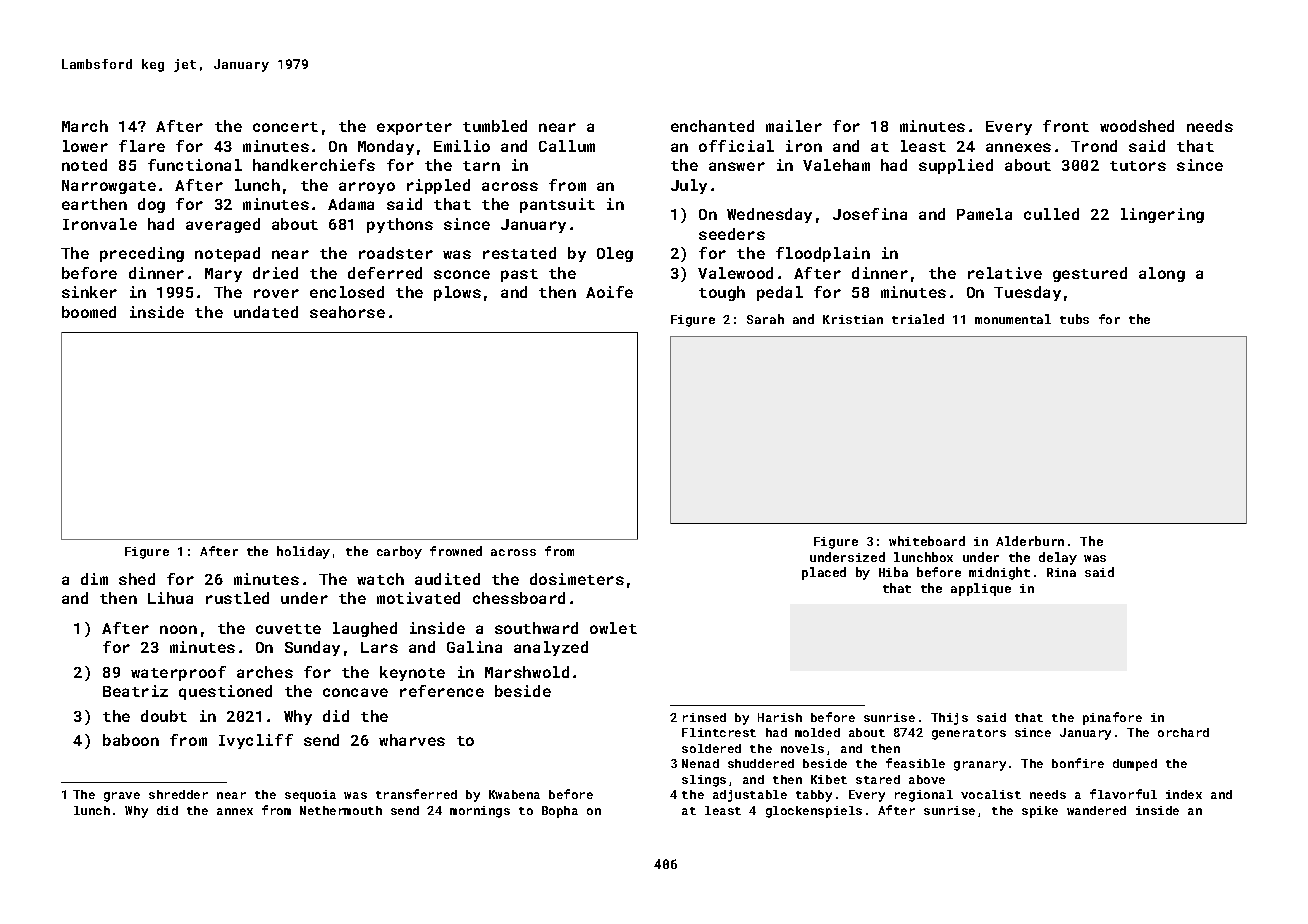 The width and height of the document is (1308, 924). What do you see at coordinates (577, 579) in the document?
I see `dosimeters` at bounding box center [577, 579].
